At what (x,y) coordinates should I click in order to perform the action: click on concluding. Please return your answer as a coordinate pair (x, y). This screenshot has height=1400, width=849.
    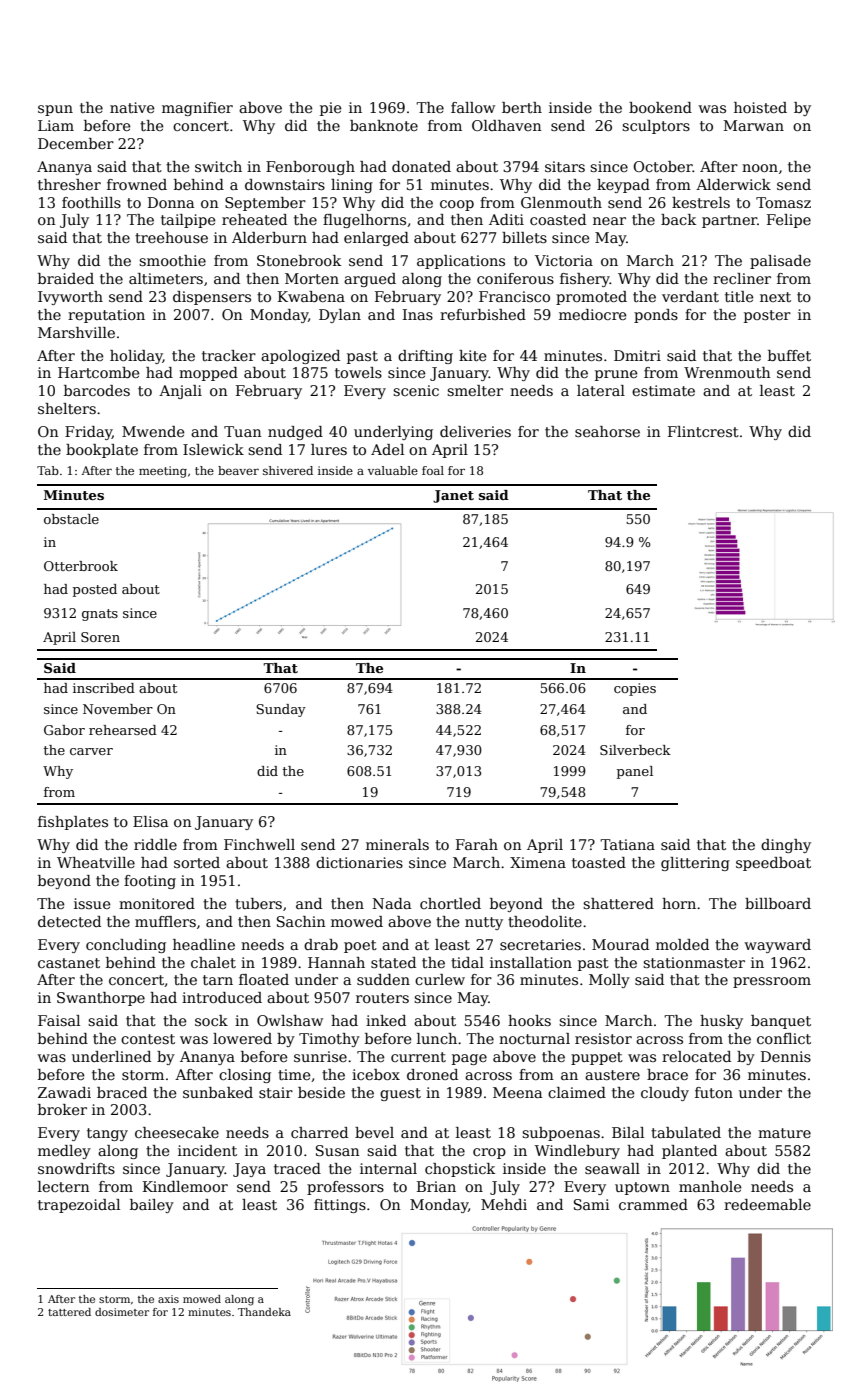
    Looking at the image, I should click on (126, 946).
